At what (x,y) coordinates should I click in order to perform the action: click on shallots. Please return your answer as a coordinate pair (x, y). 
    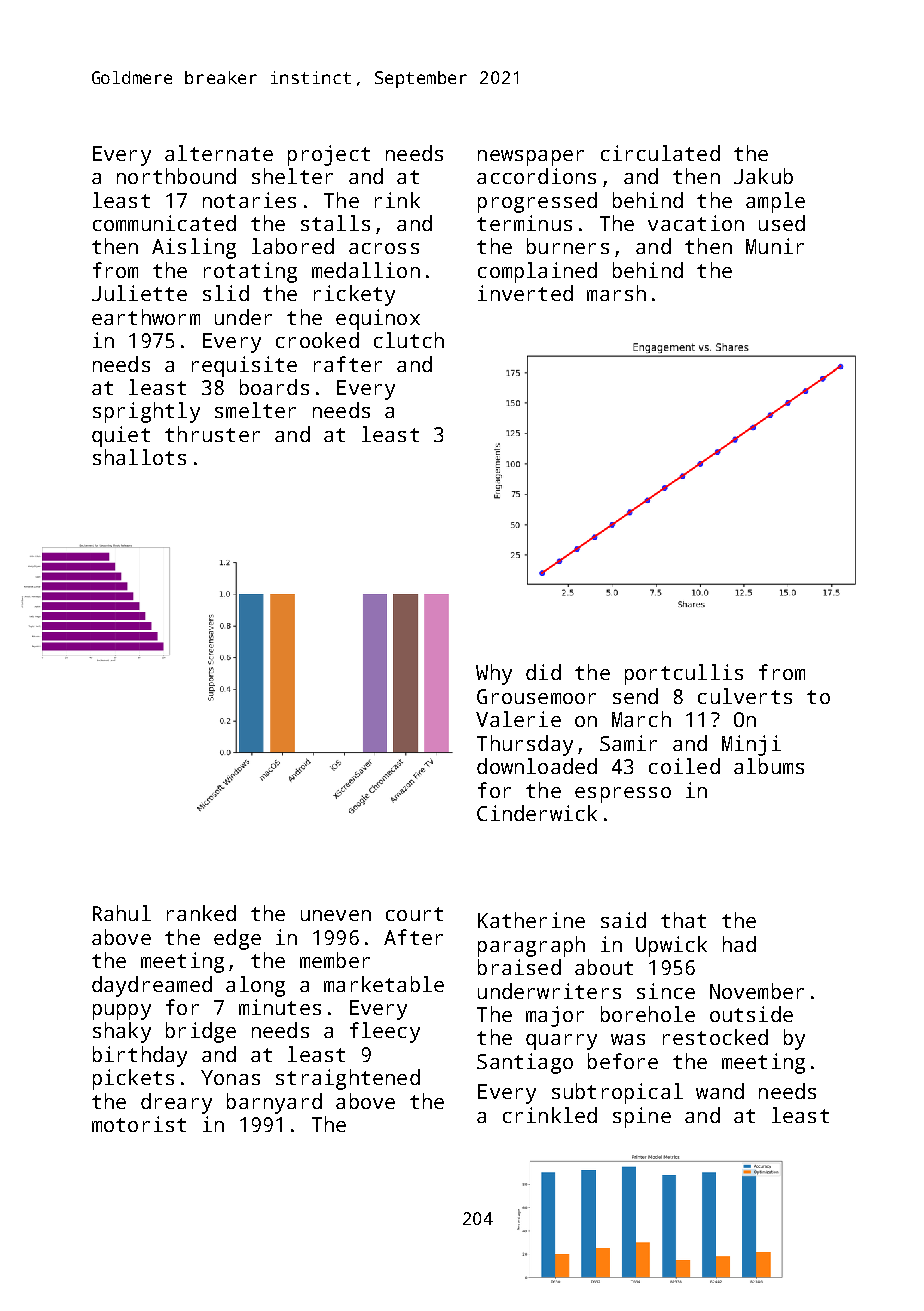
    Looking at the image, I should click on (139, 457).
